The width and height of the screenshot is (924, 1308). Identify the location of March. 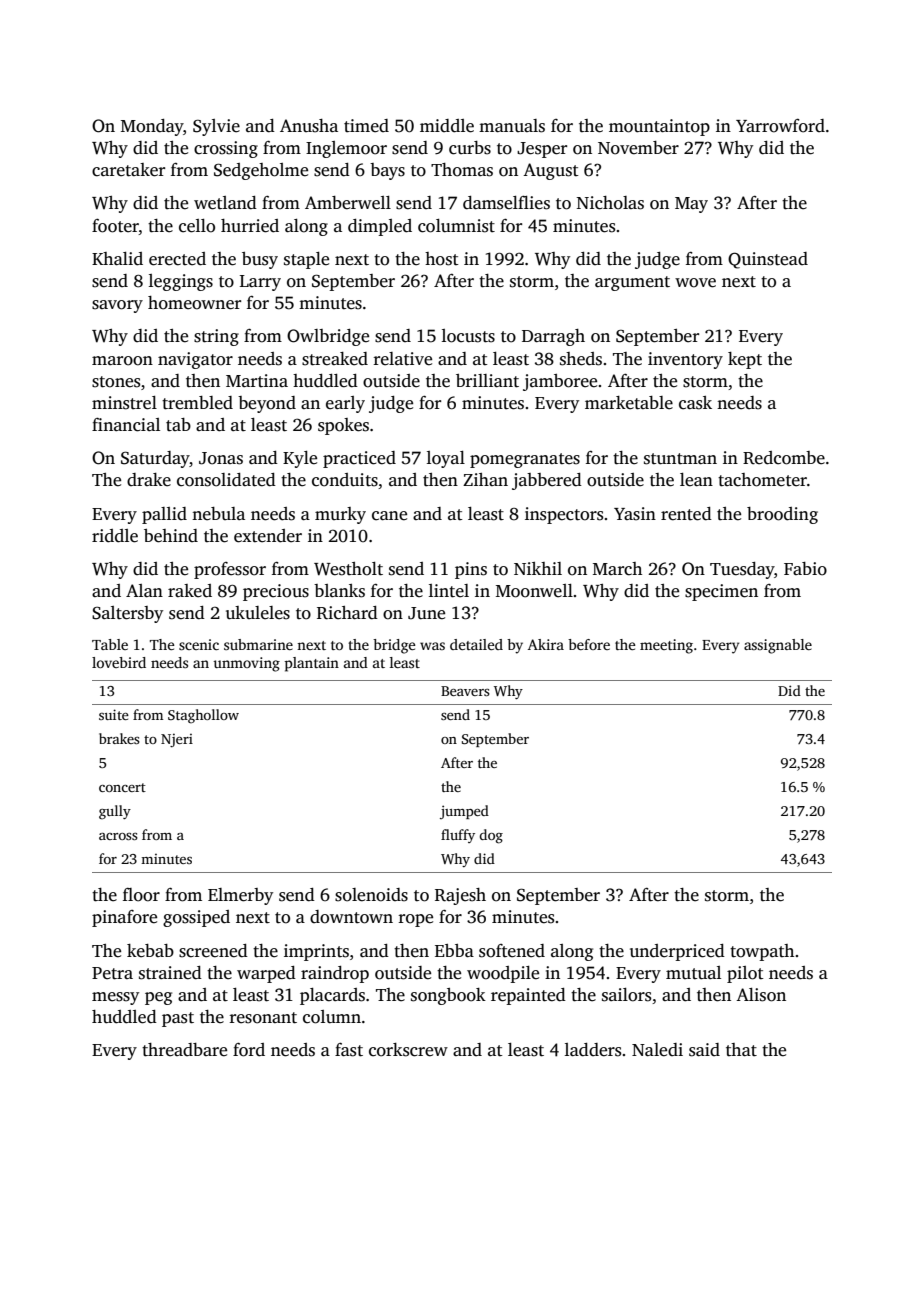
(617, 569).
